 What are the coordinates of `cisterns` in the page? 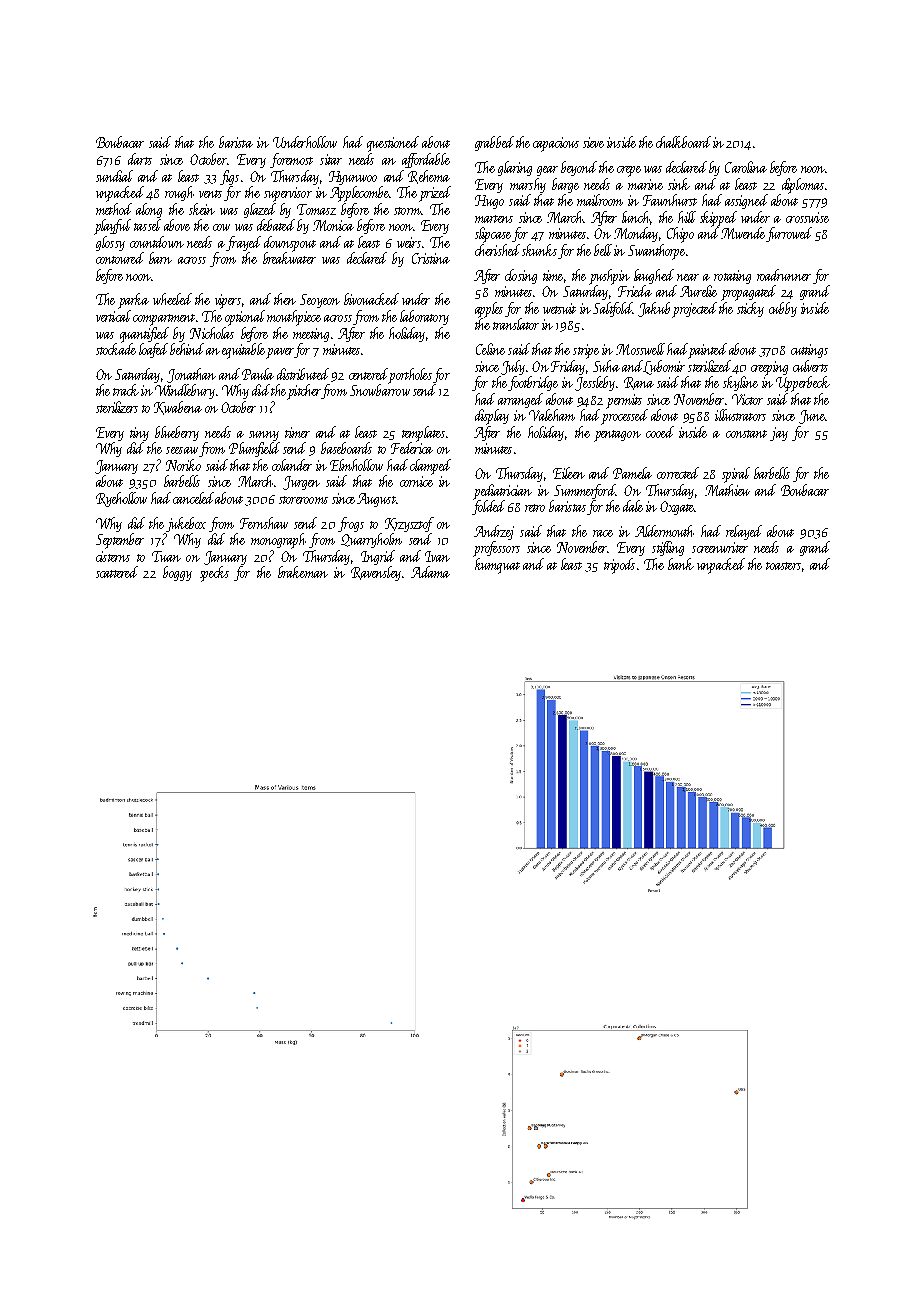 It's located at (113, 556).
